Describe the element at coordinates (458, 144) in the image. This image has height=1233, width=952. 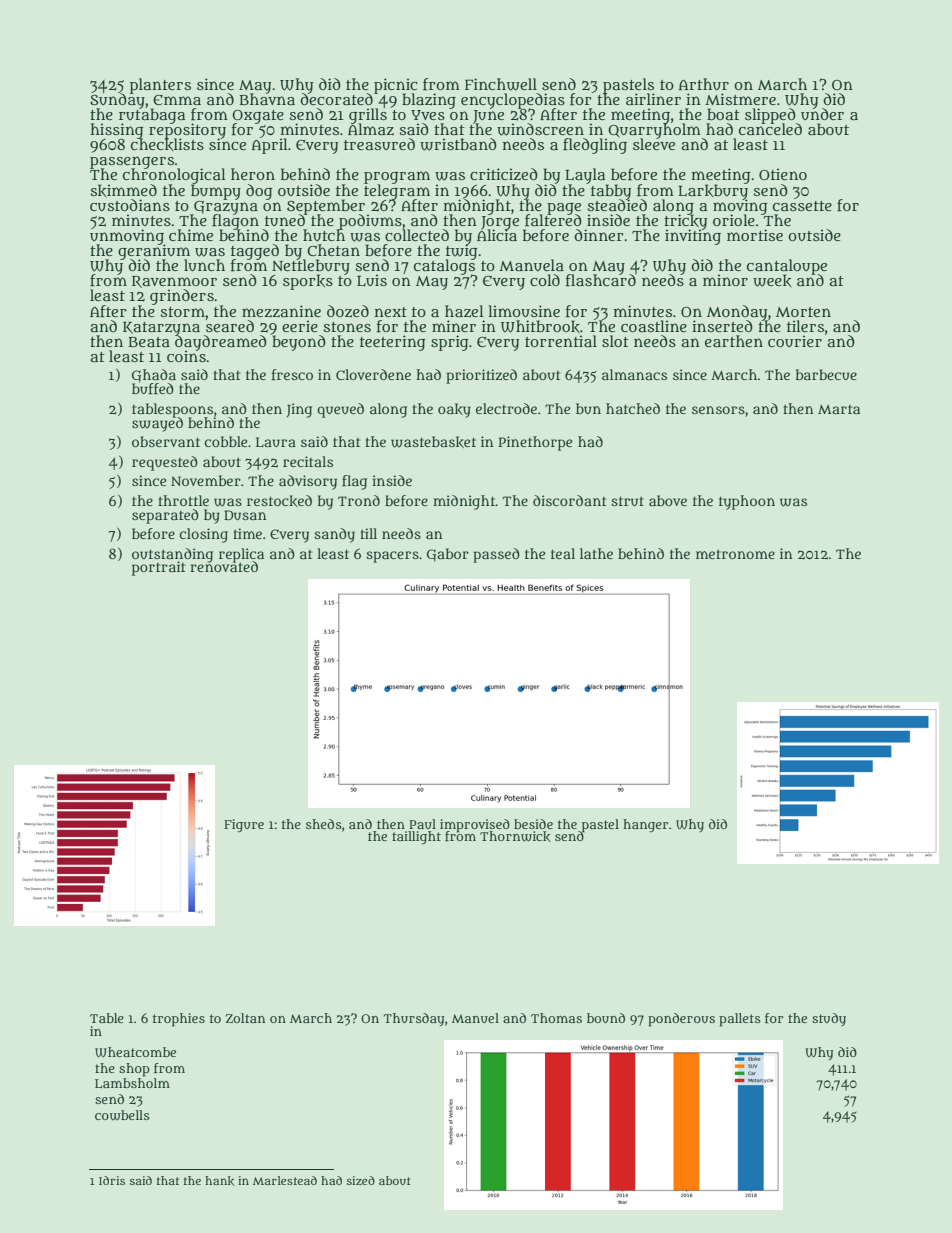
I see `wristband` at that location.
